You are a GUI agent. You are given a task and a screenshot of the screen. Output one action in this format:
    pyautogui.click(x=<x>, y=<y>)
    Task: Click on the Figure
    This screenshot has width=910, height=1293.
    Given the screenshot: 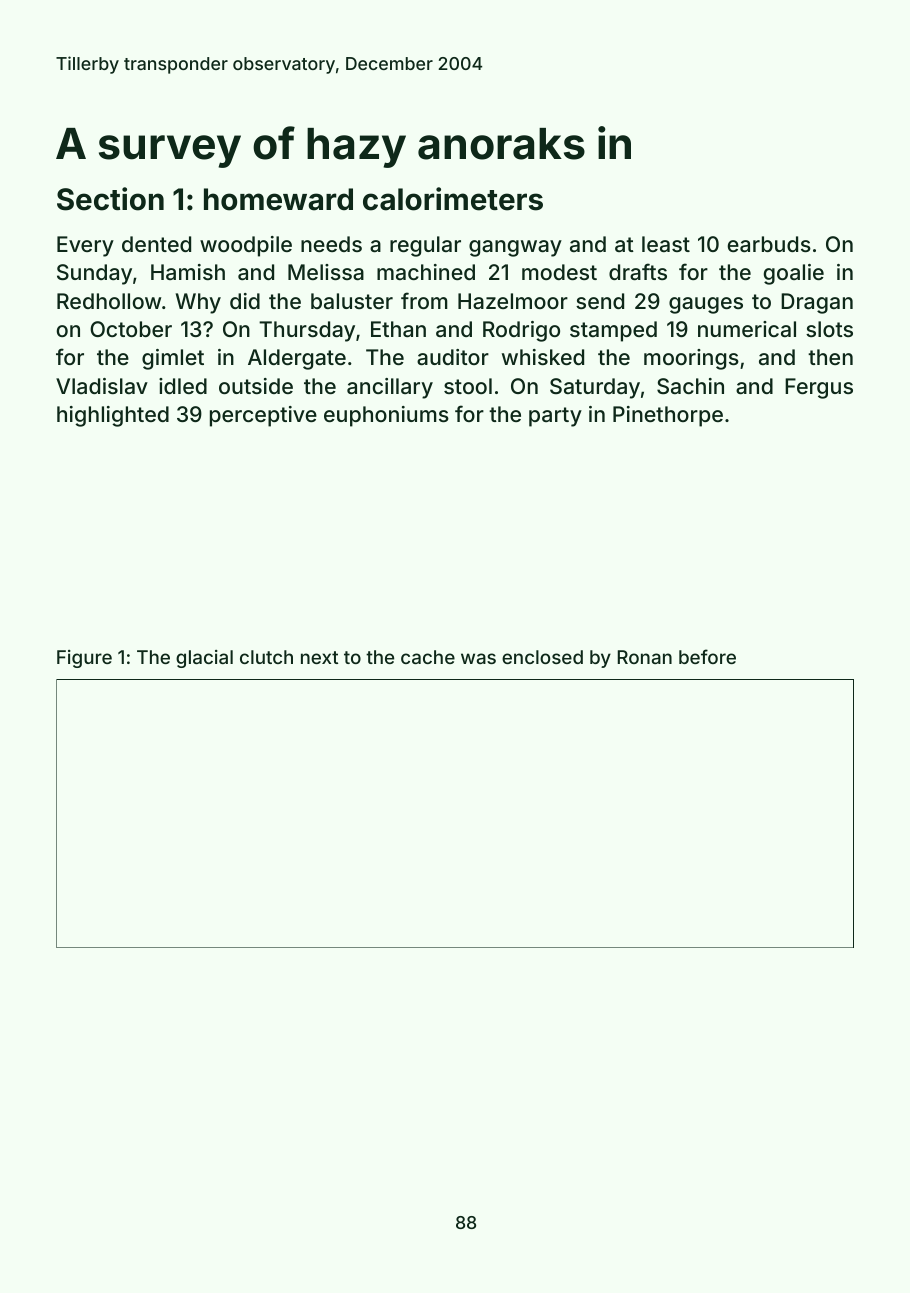 What is the action you would take?
    pyautogui.click(x=84, y=659)
